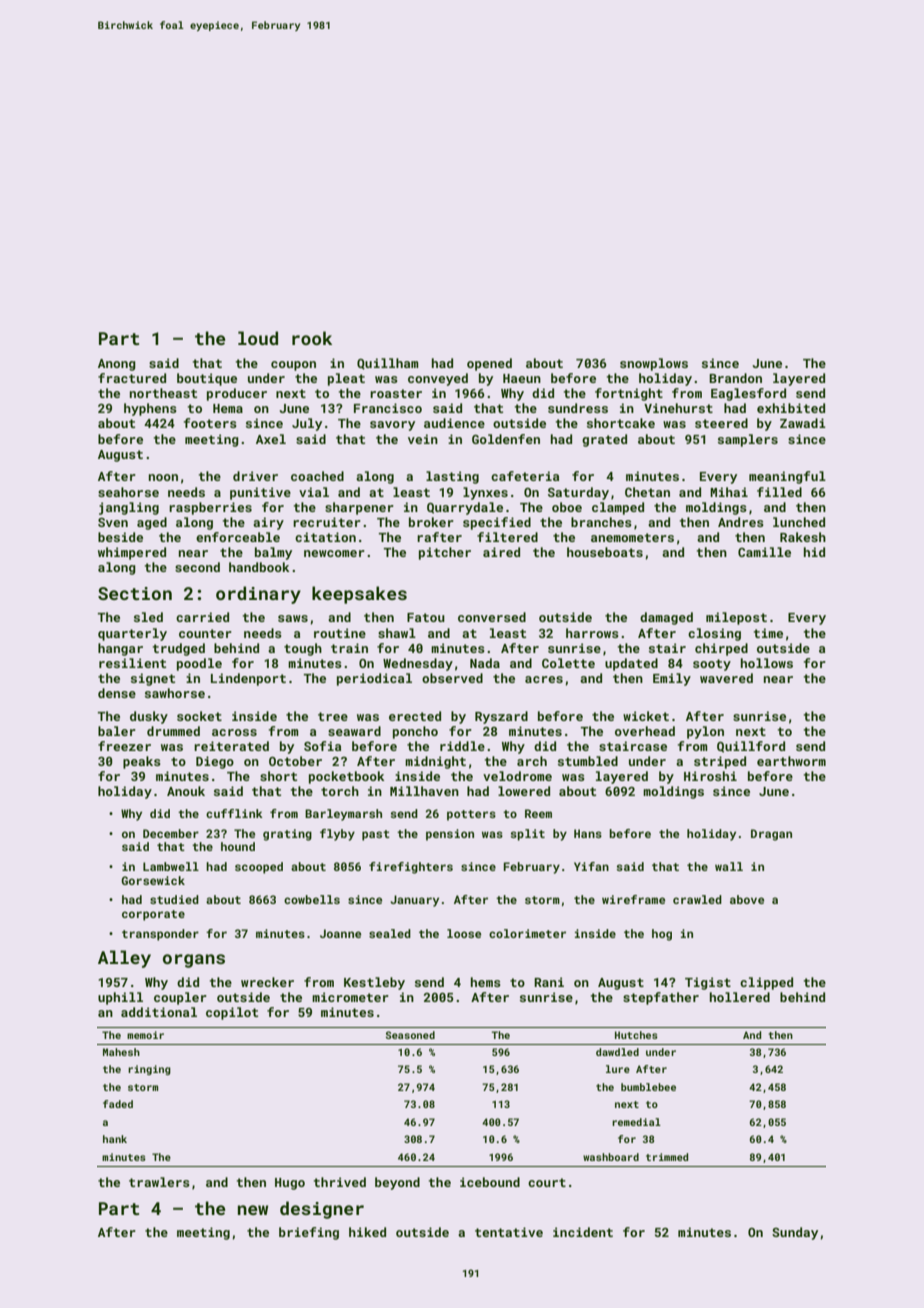 Image resolution: width=924 pixels, height=1308 pixels. What do you see at coordinates (464, 933) in the screenshot?
I see `loose` at bounding box center [464, 933].
